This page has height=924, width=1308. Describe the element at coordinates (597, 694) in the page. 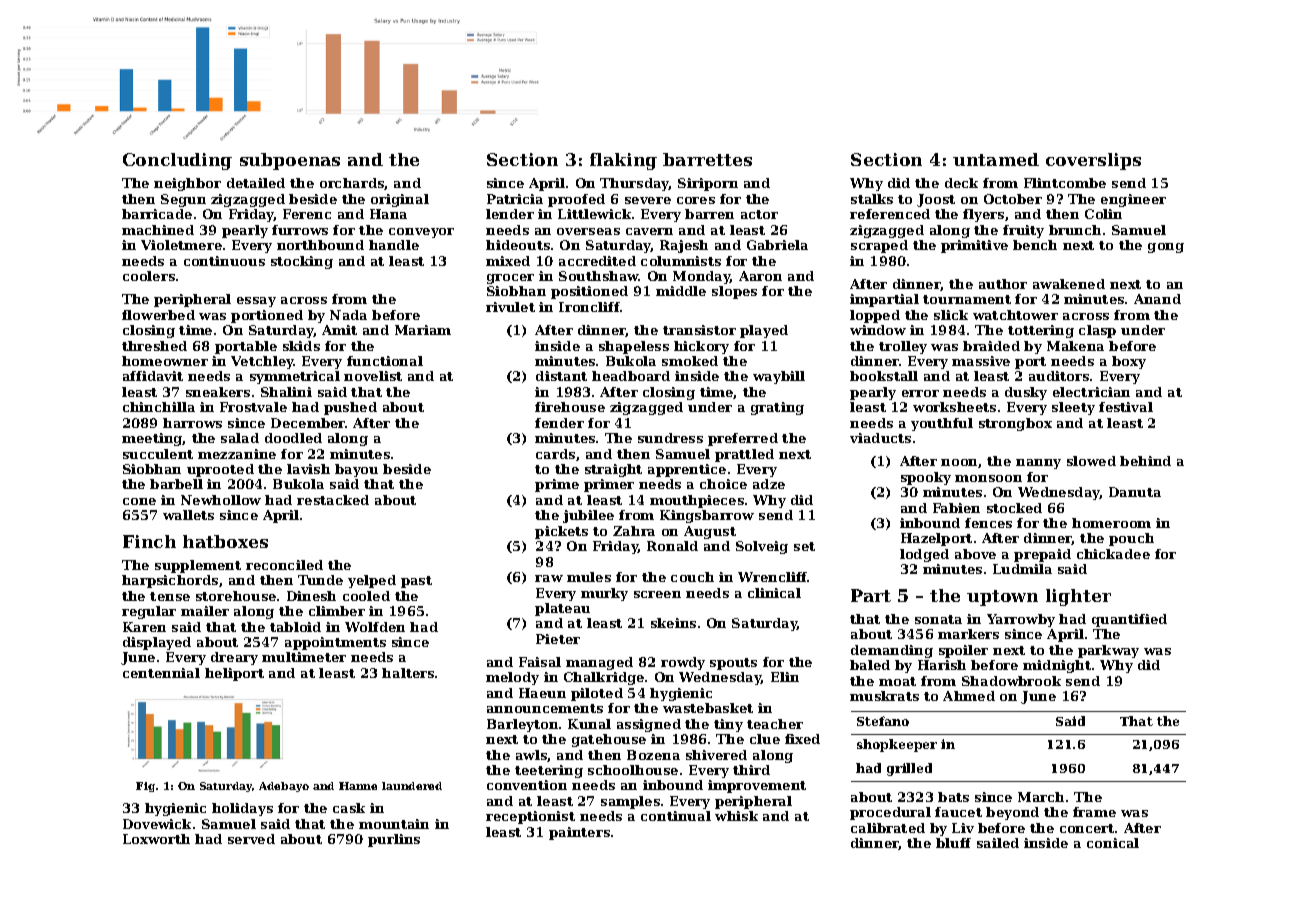

I see `piloted` at that location.
